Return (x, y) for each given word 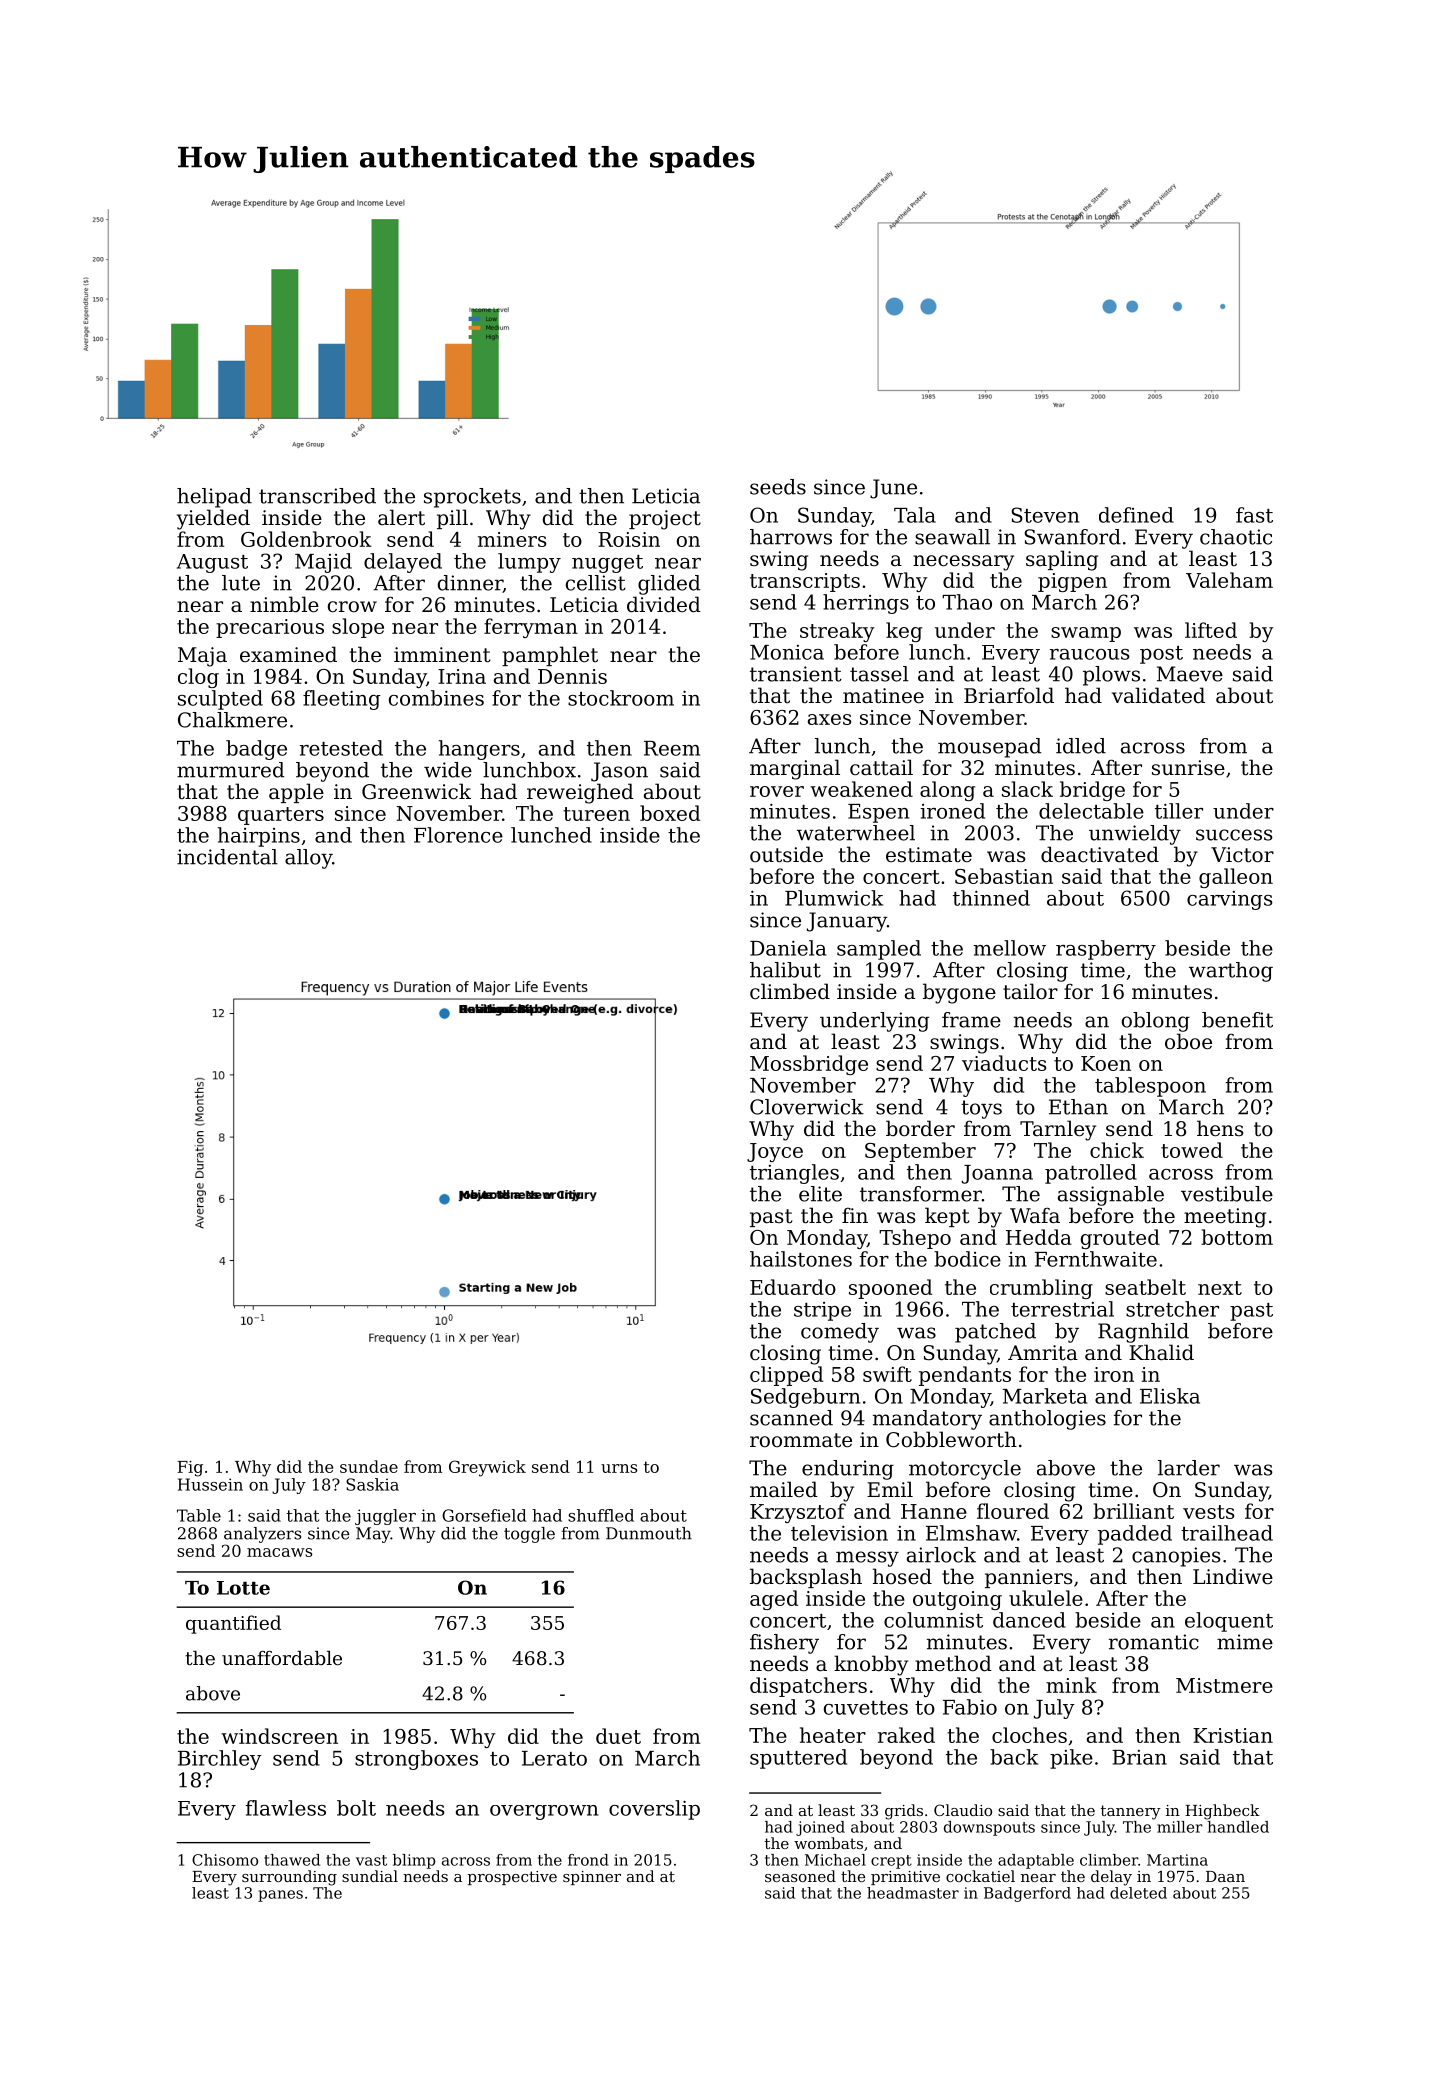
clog (198, 678)
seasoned (800, 1876)
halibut (785, 970)
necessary (963, 563)
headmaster (913, 1893)
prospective (512, 1878)
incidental (227, 857)
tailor (1030, 991)
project (665, 520)
